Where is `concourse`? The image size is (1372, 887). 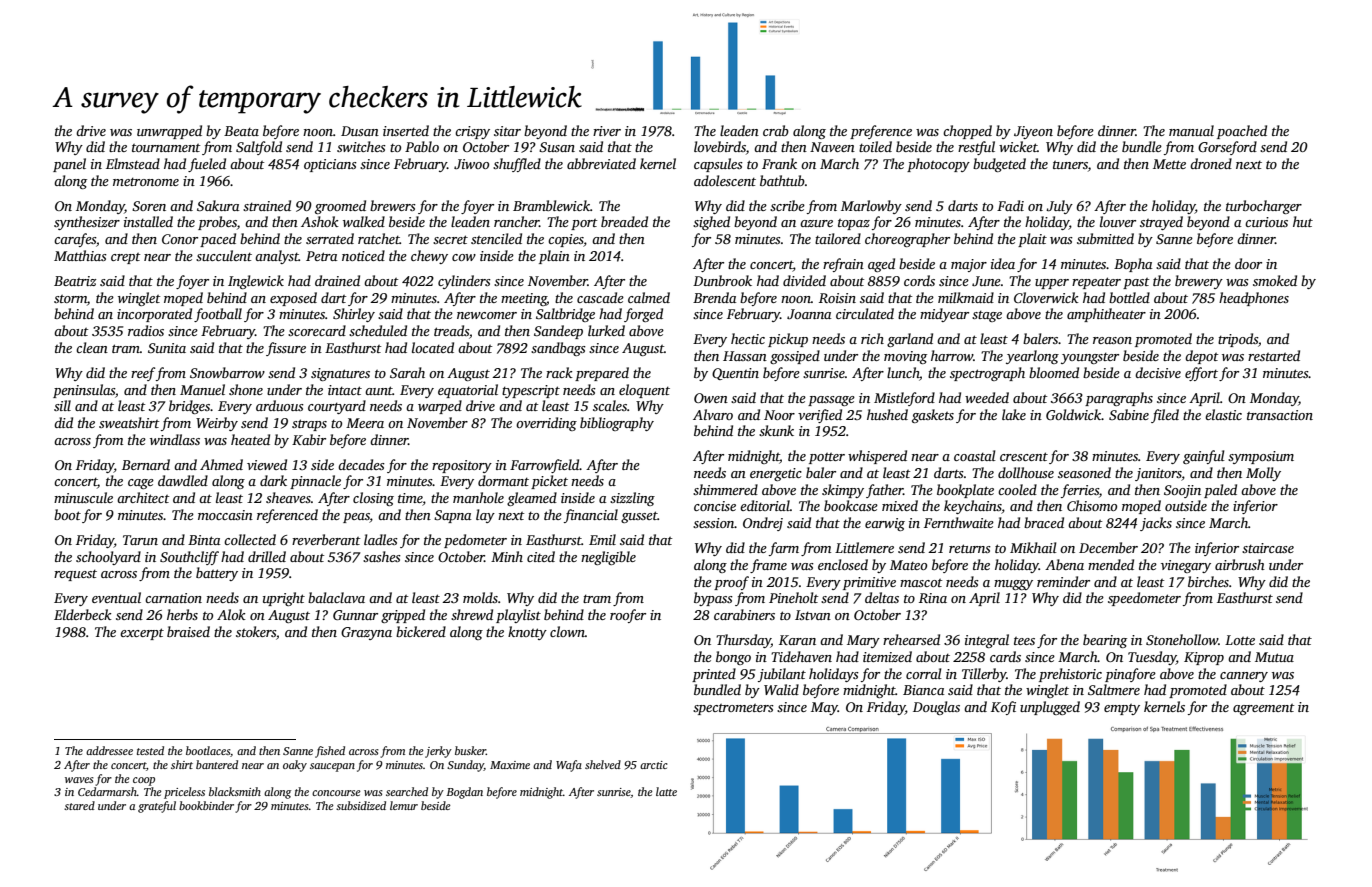 concourse is located at coordinates (336, 793).
